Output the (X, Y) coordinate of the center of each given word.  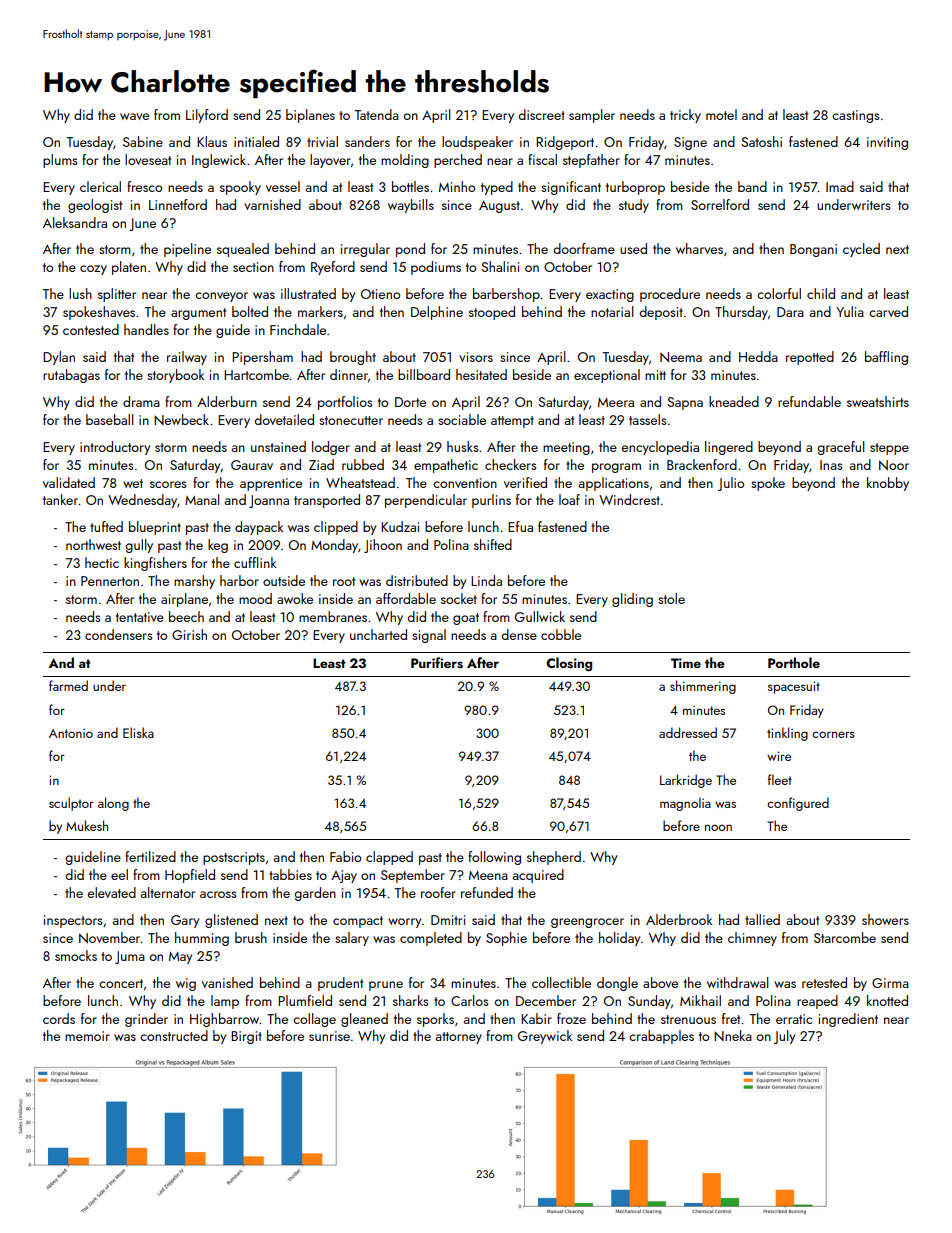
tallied (762, 919)
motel (721, 114)
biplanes (310, 116)
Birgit (246, 1037)
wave (134, 116)
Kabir (536, 1018)
